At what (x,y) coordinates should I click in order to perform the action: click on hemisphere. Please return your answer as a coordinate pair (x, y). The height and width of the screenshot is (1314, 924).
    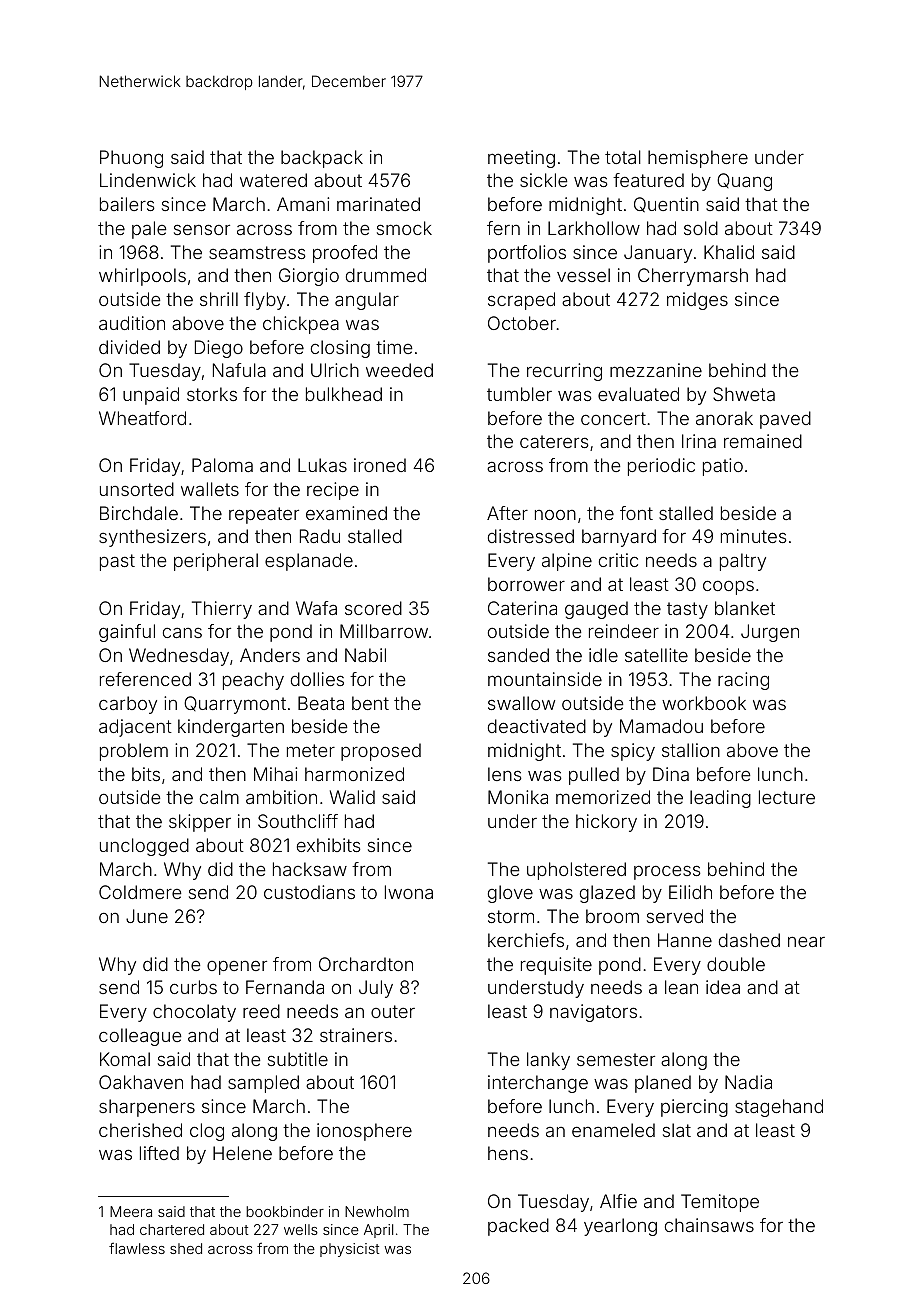
    Looking at the image, I should click on (698, 159).
